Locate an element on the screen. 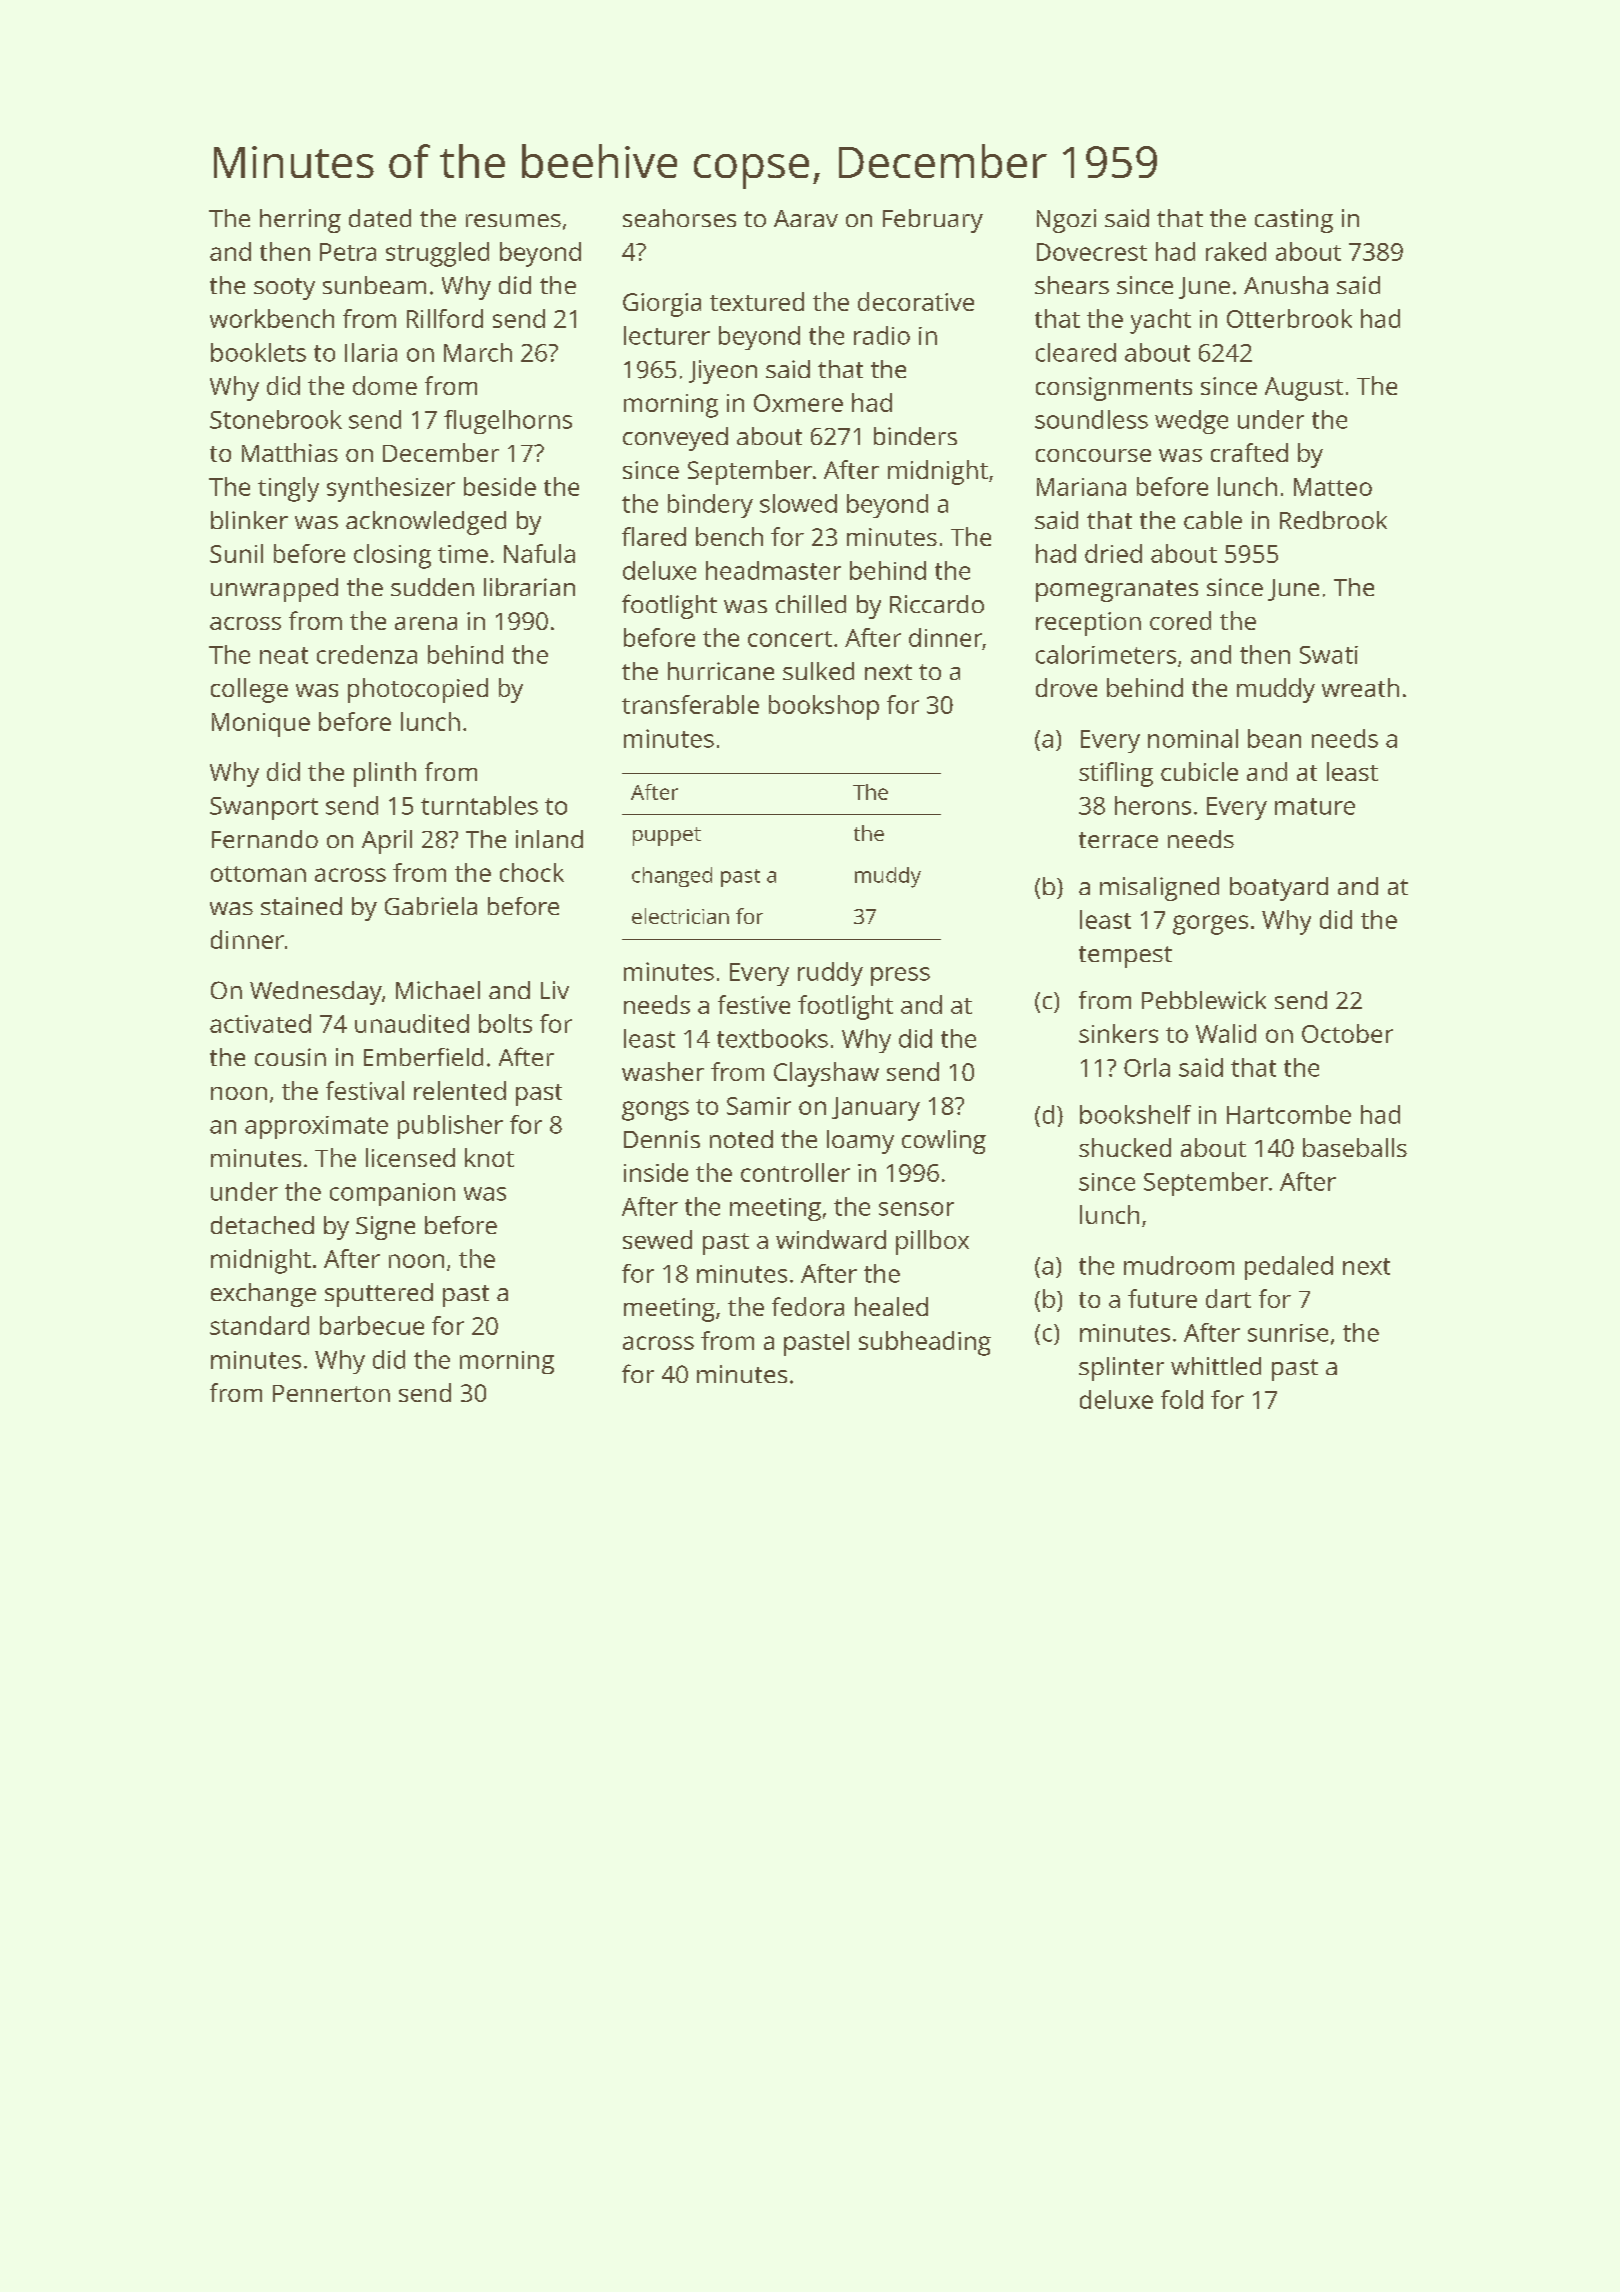  photocopied is located at coordinates (418, 690).
